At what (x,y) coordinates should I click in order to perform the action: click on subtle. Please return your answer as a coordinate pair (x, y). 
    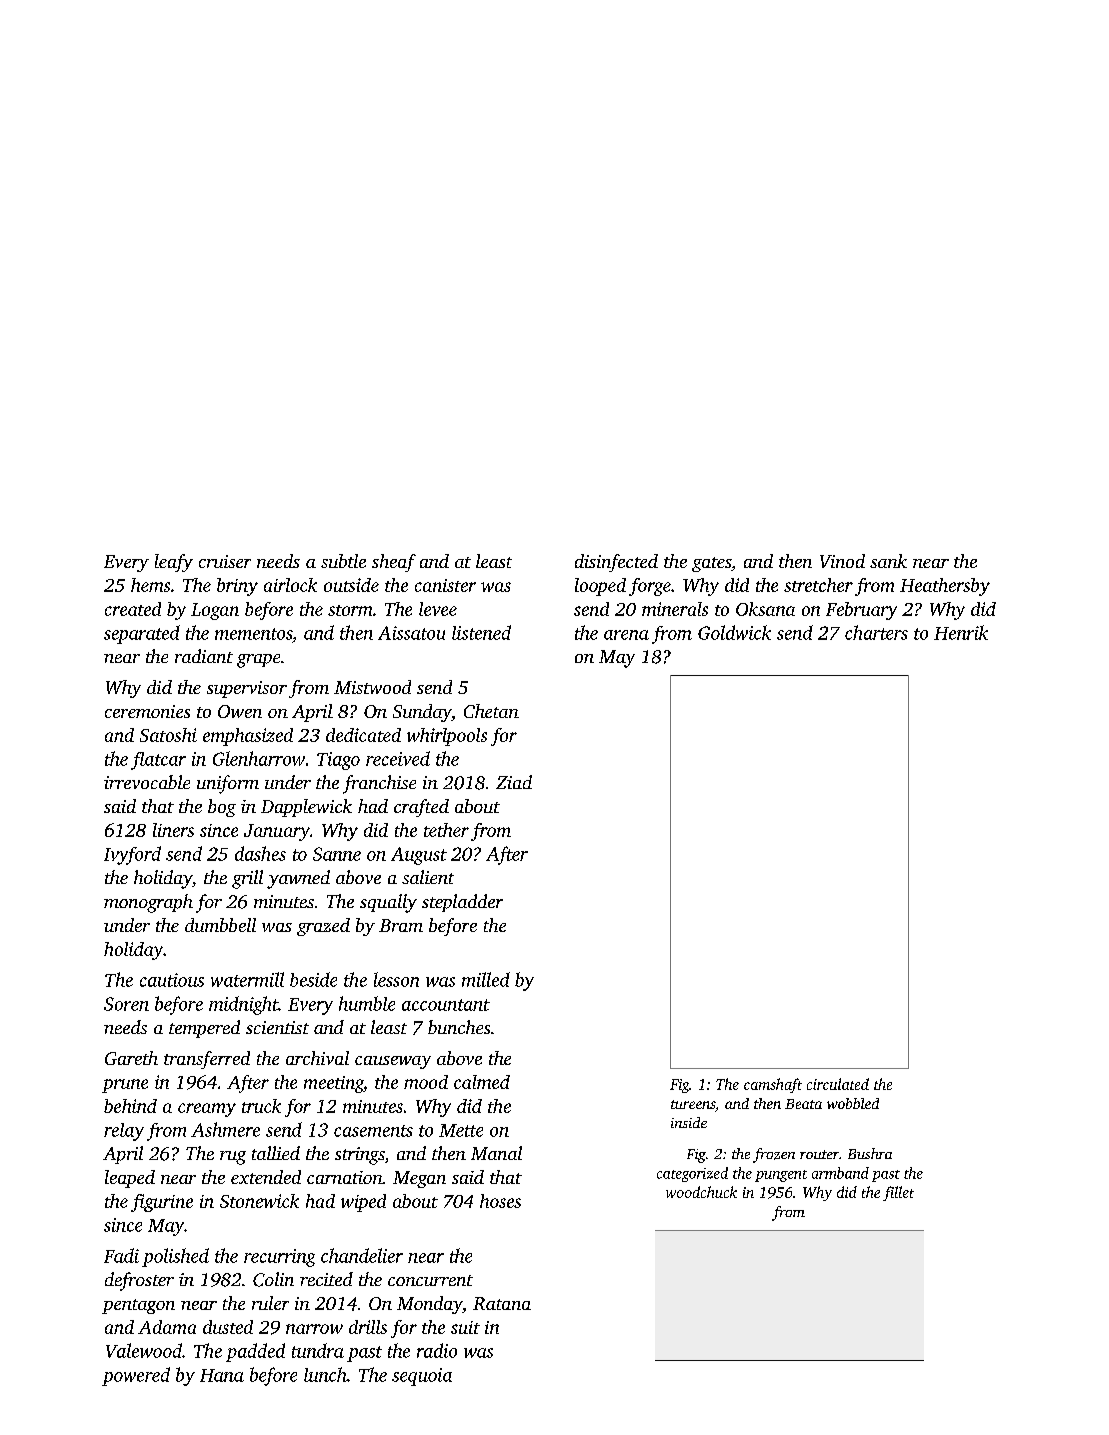
    Looking at the image, I should click on (343, 561).
